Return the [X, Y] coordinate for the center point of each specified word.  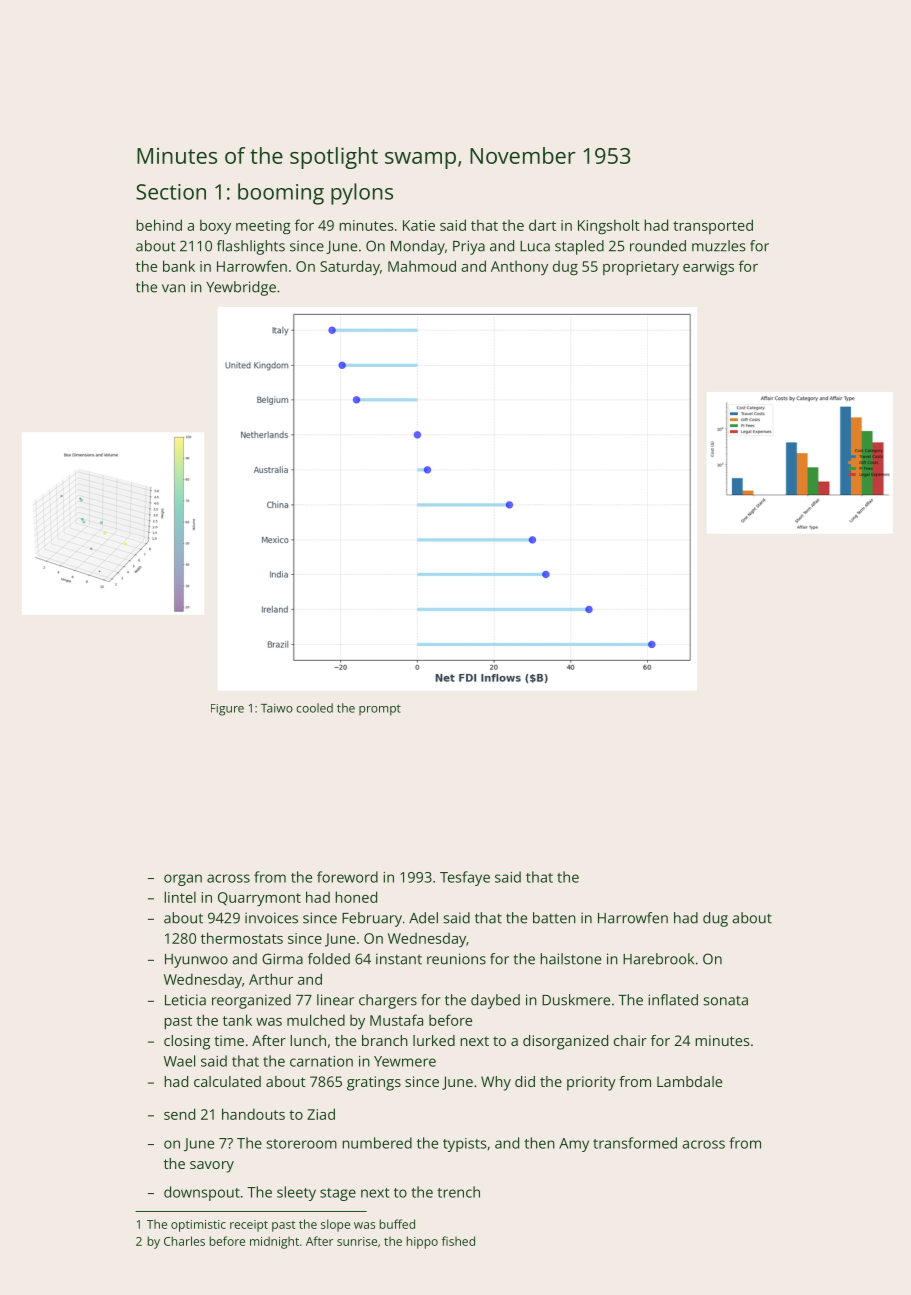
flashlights [251, 247]
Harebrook [658, 959]
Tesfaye [465, 878]
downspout [202, 1193]
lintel [180, 897]
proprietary [641, 268]
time [229, 1040]
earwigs [708, 268]
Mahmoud [422, 266]
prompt [380, 710]
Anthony [519, 268]
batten [554, 918]
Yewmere [405, 1061]
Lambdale [689, 1081]
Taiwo [277, 708]
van [173, 288]
